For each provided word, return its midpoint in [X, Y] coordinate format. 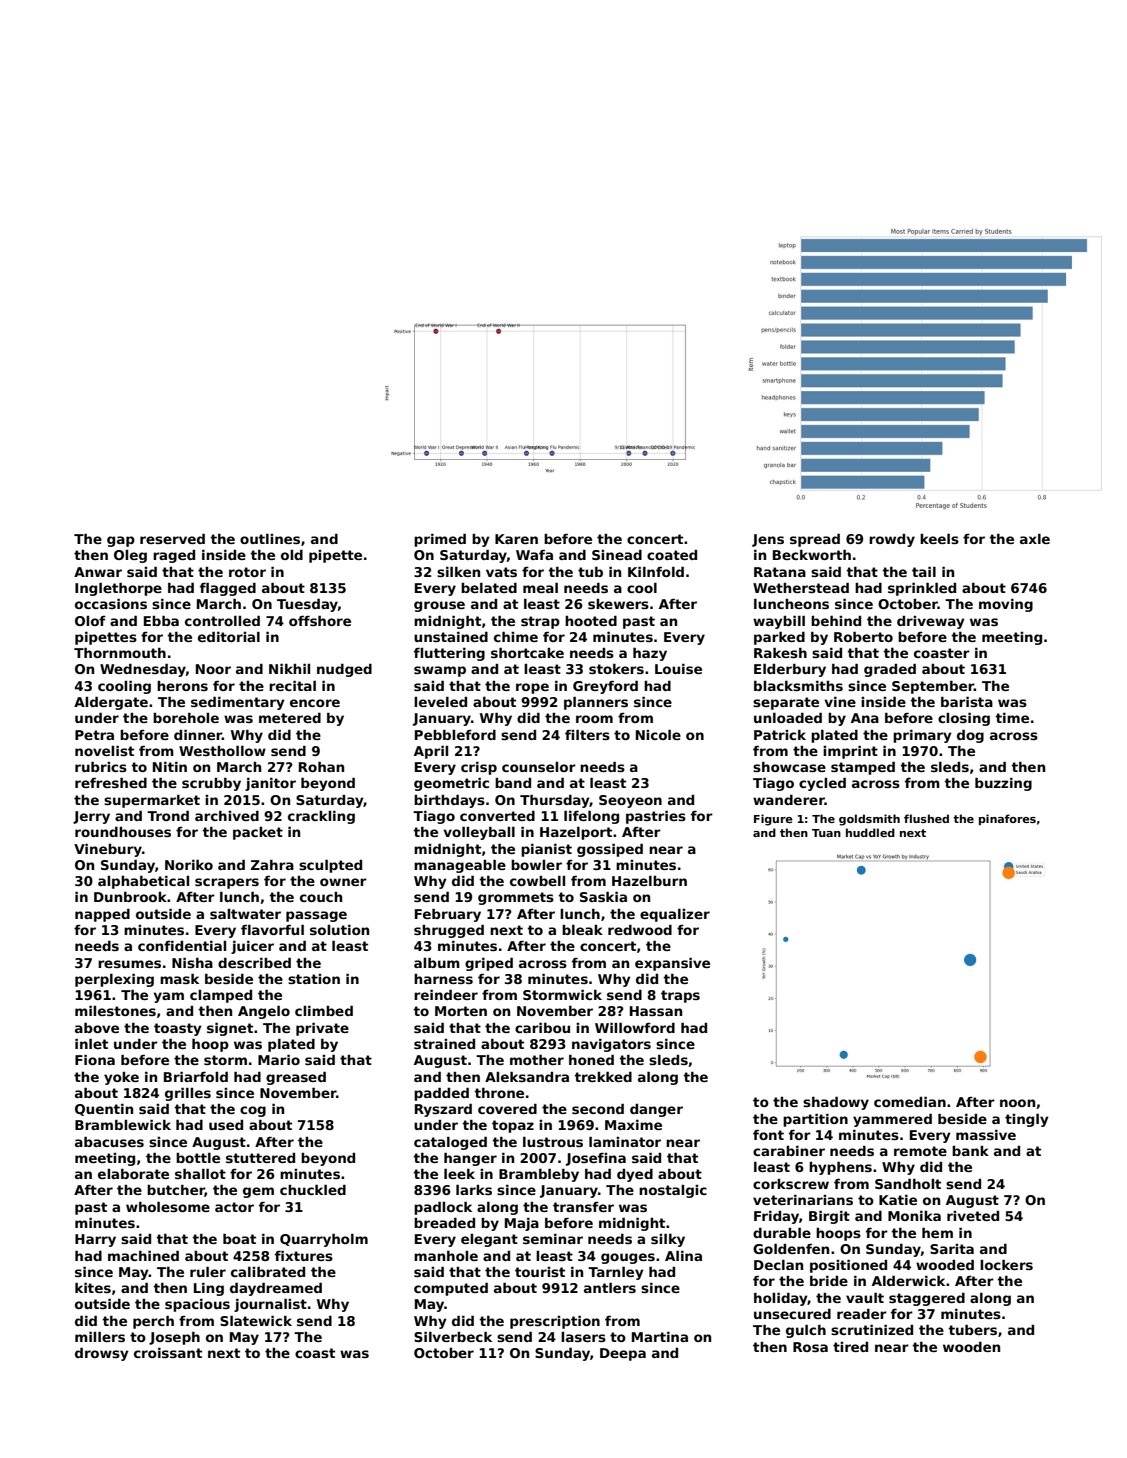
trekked [603, 1077]
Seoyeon [630, 801]
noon [1017, 1103]
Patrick [780, 735]
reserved [172, 539]
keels [939, 539]
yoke [121, 1078]
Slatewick [256, 1321]
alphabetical [143, 882]
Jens [768, 540]
